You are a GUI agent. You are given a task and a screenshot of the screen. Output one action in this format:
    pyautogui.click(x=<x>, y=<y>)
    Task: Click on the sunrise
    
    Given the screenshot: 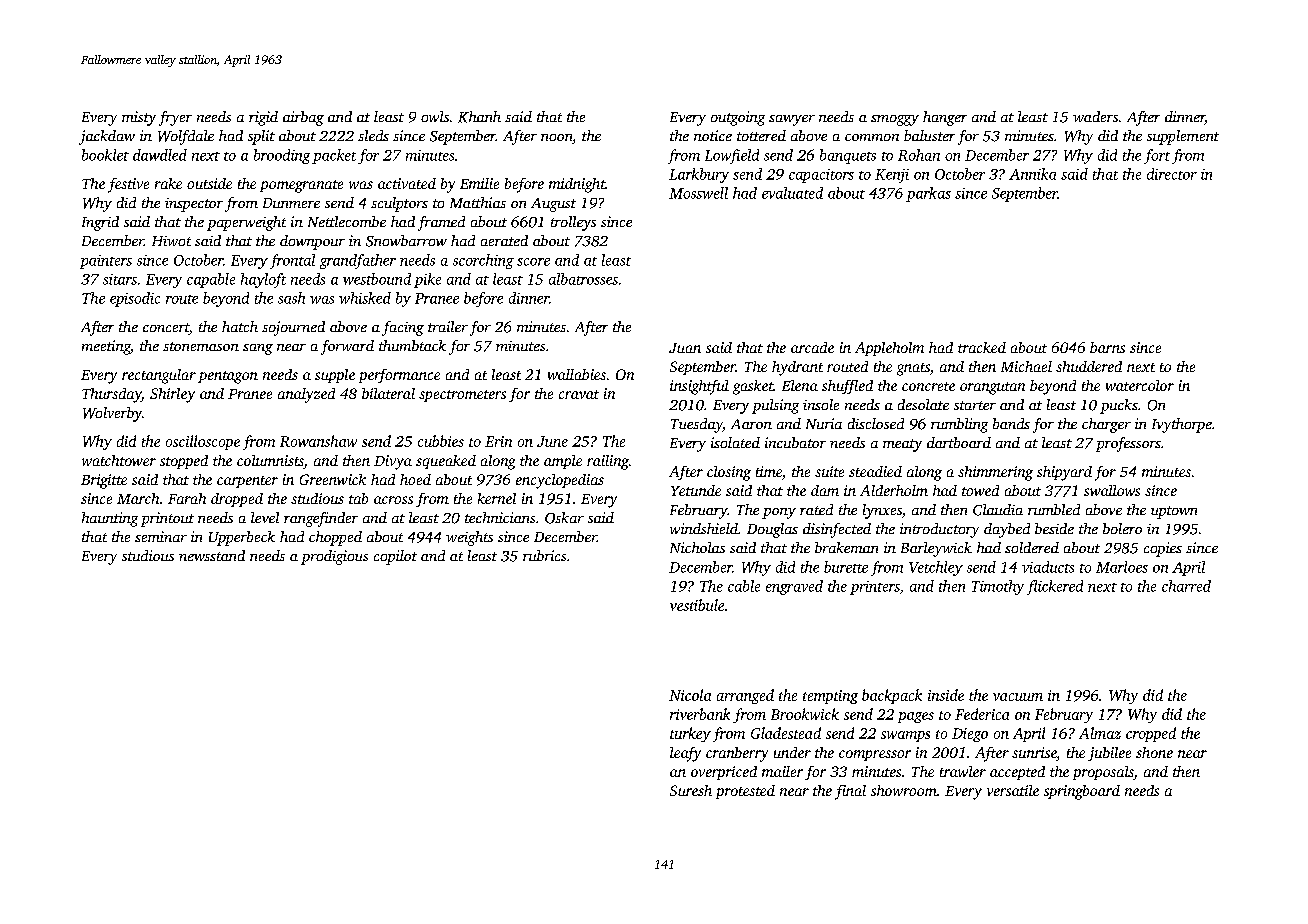 What is the action you would take?
    pyautogui.click(x=1034, y=754)
